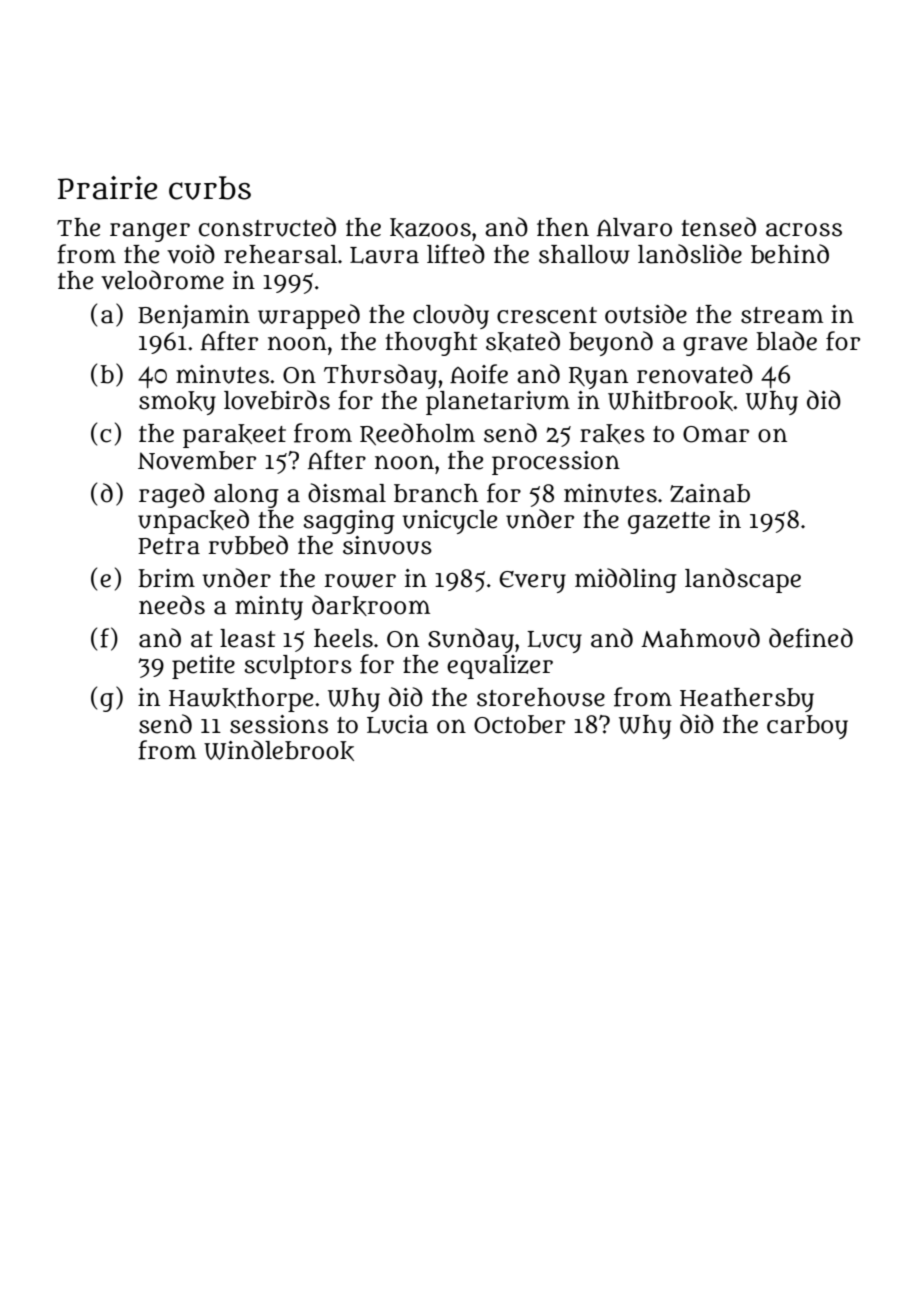  Describe the element at coordinates (380, 376) in the document. I see `Thursday` at that location.
